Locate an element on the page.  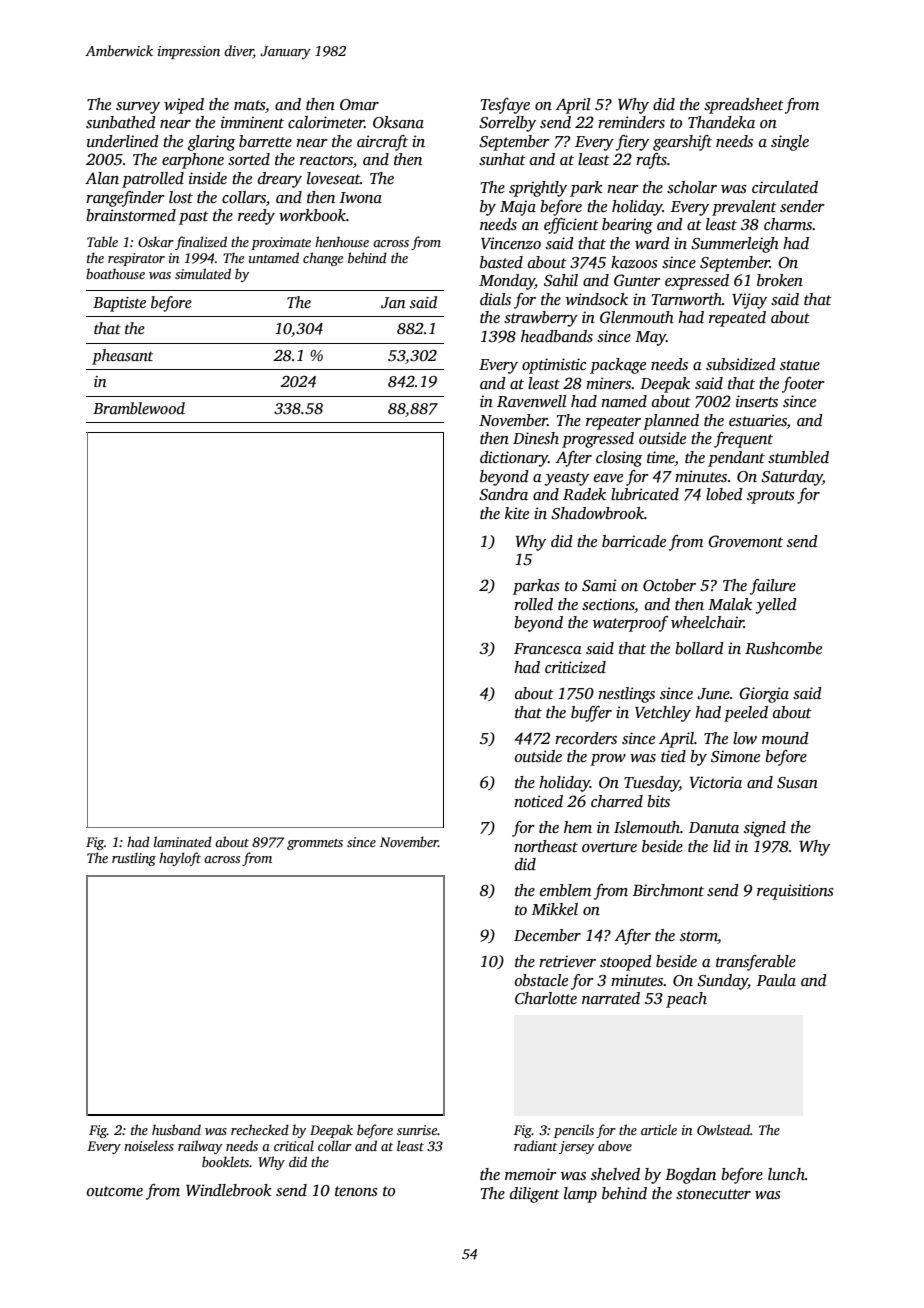
requisitions is located at coordinates (795, 892).
